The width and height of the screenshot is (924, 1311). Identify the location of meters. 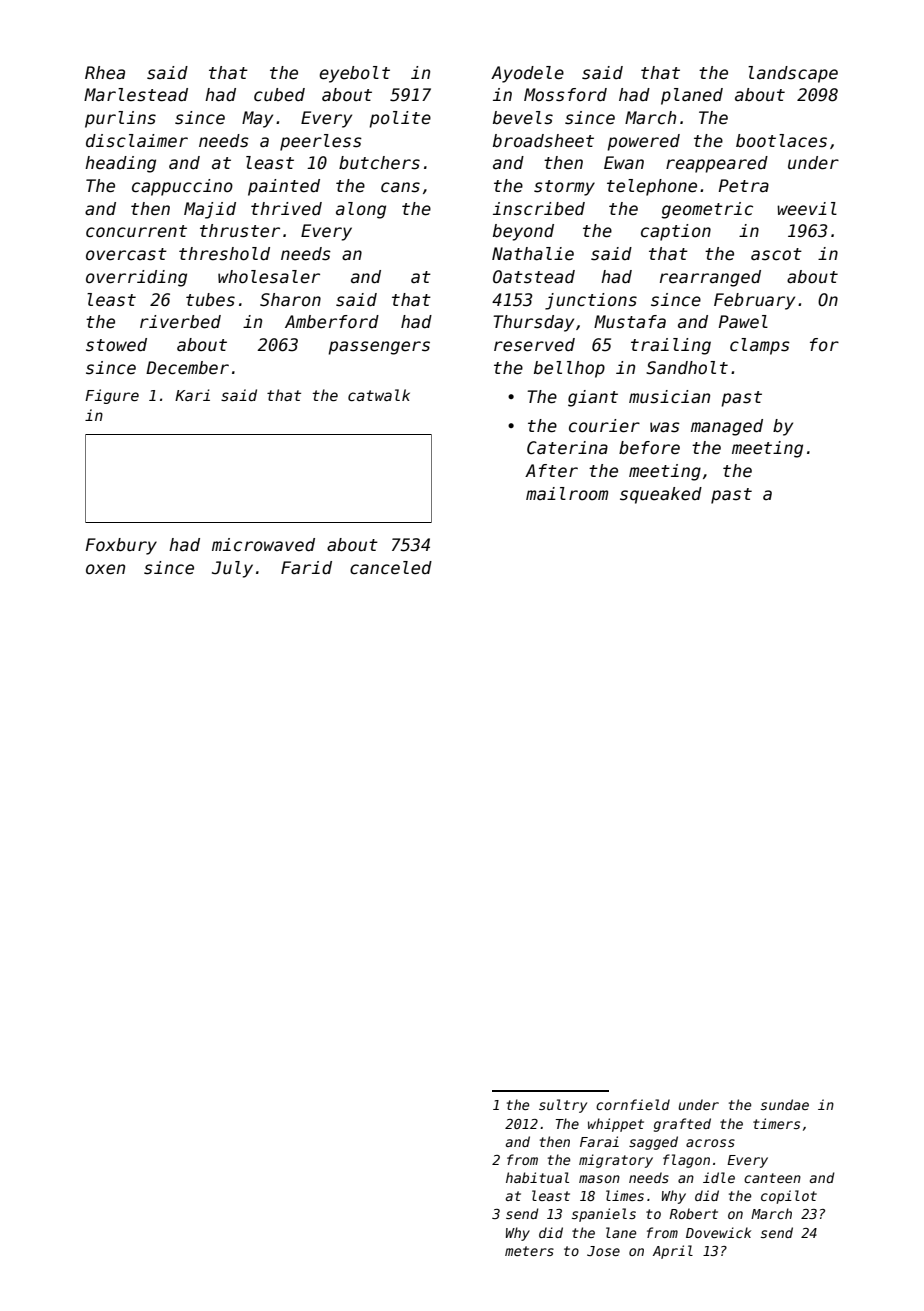
(529, 1251).
